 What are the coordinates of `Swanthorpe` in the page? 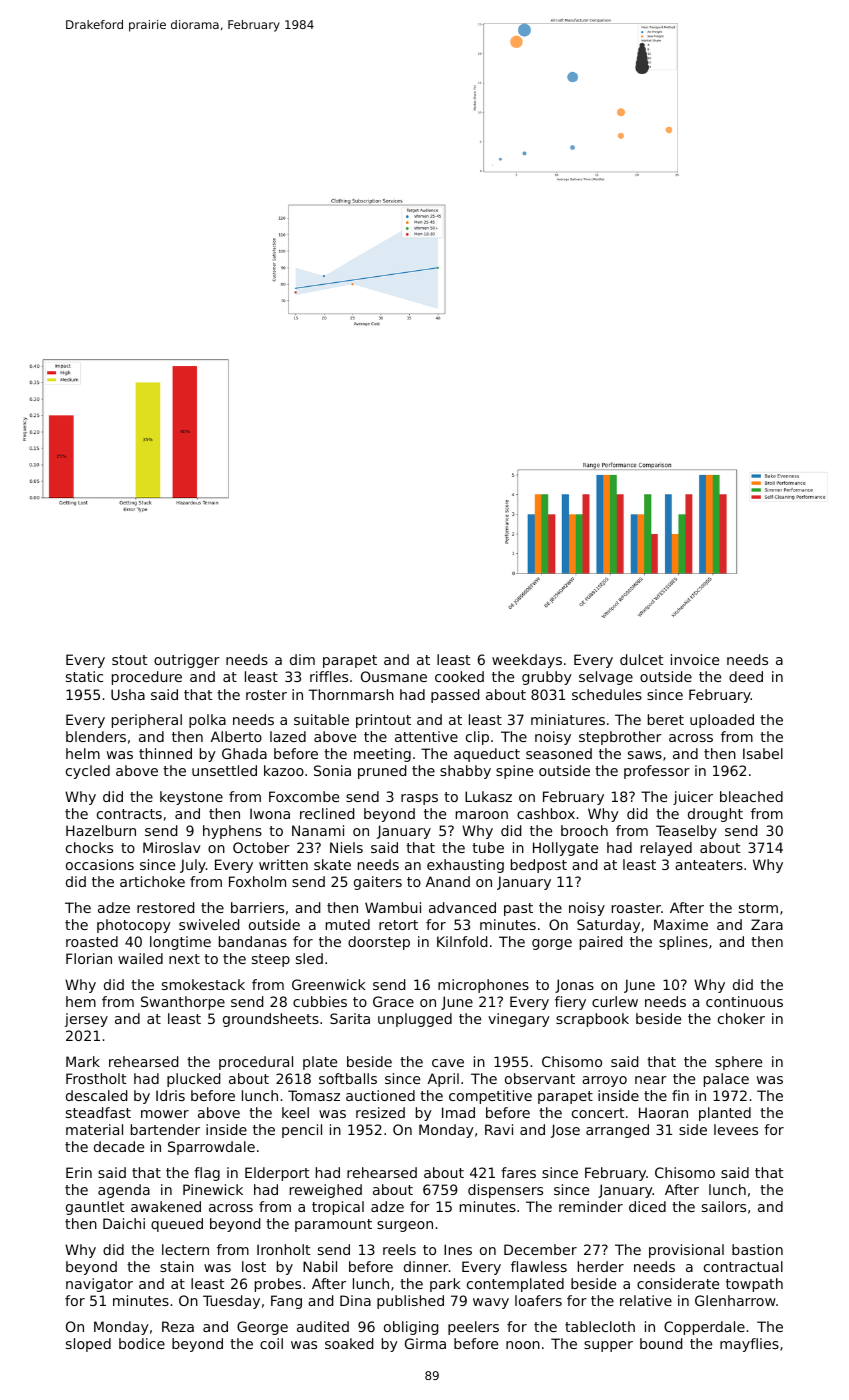 It's located at (183, 1003).
